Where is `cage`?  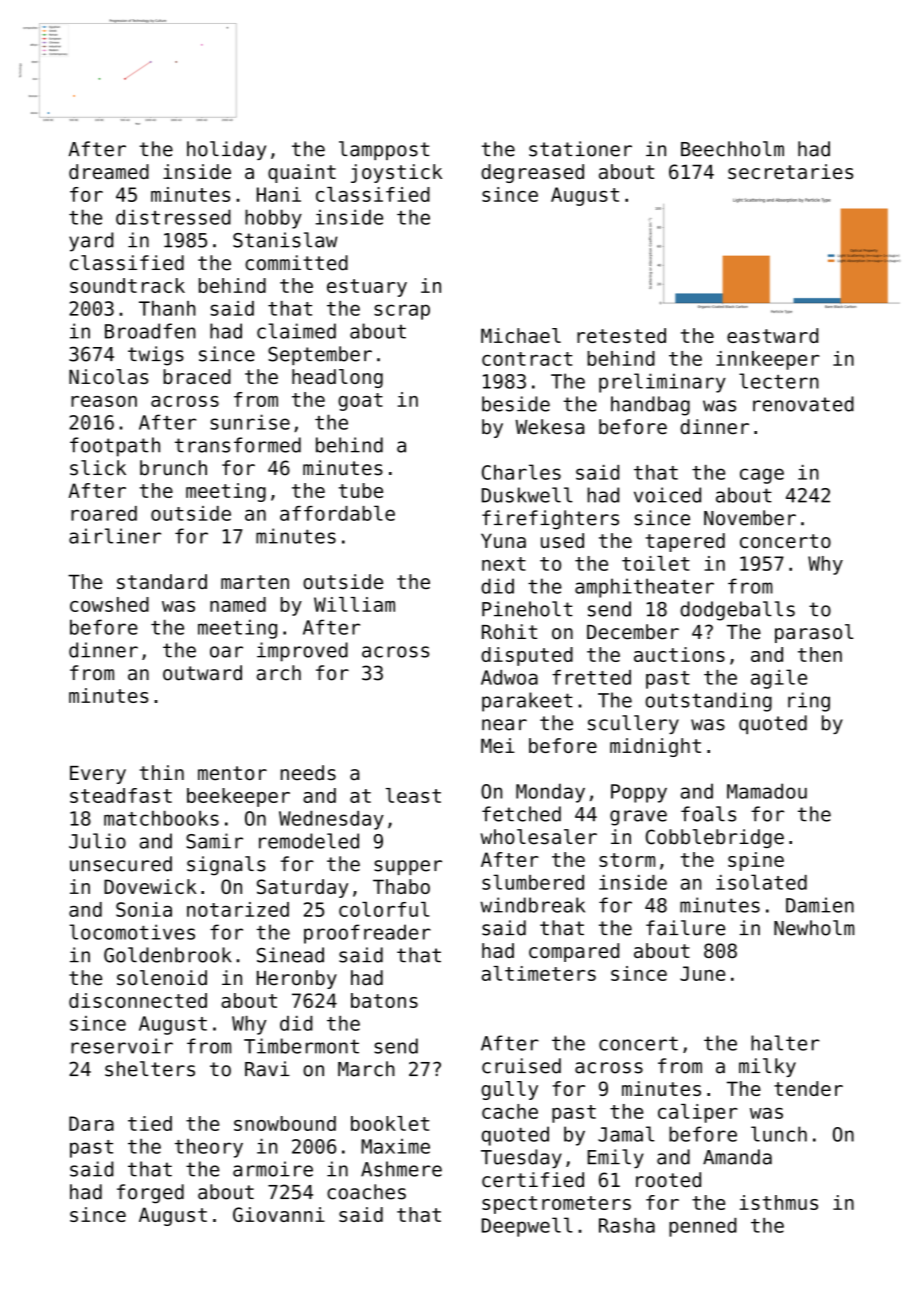 cage is located at coordinates (762, 476).
